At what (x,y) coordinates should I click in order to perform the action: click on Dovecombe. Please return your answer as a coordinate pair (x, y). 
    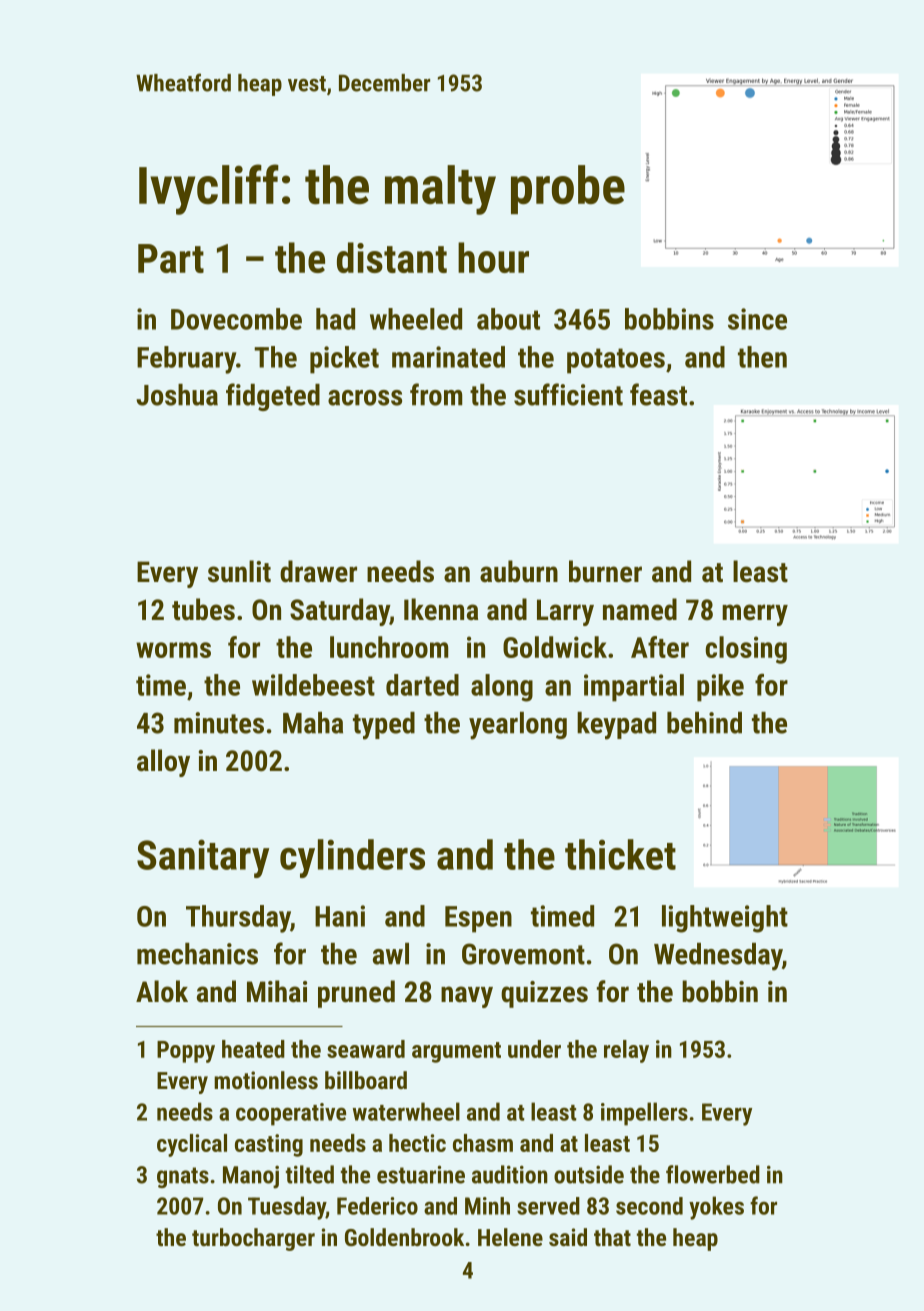
    Looking at the image, I should click on (236, 319).
